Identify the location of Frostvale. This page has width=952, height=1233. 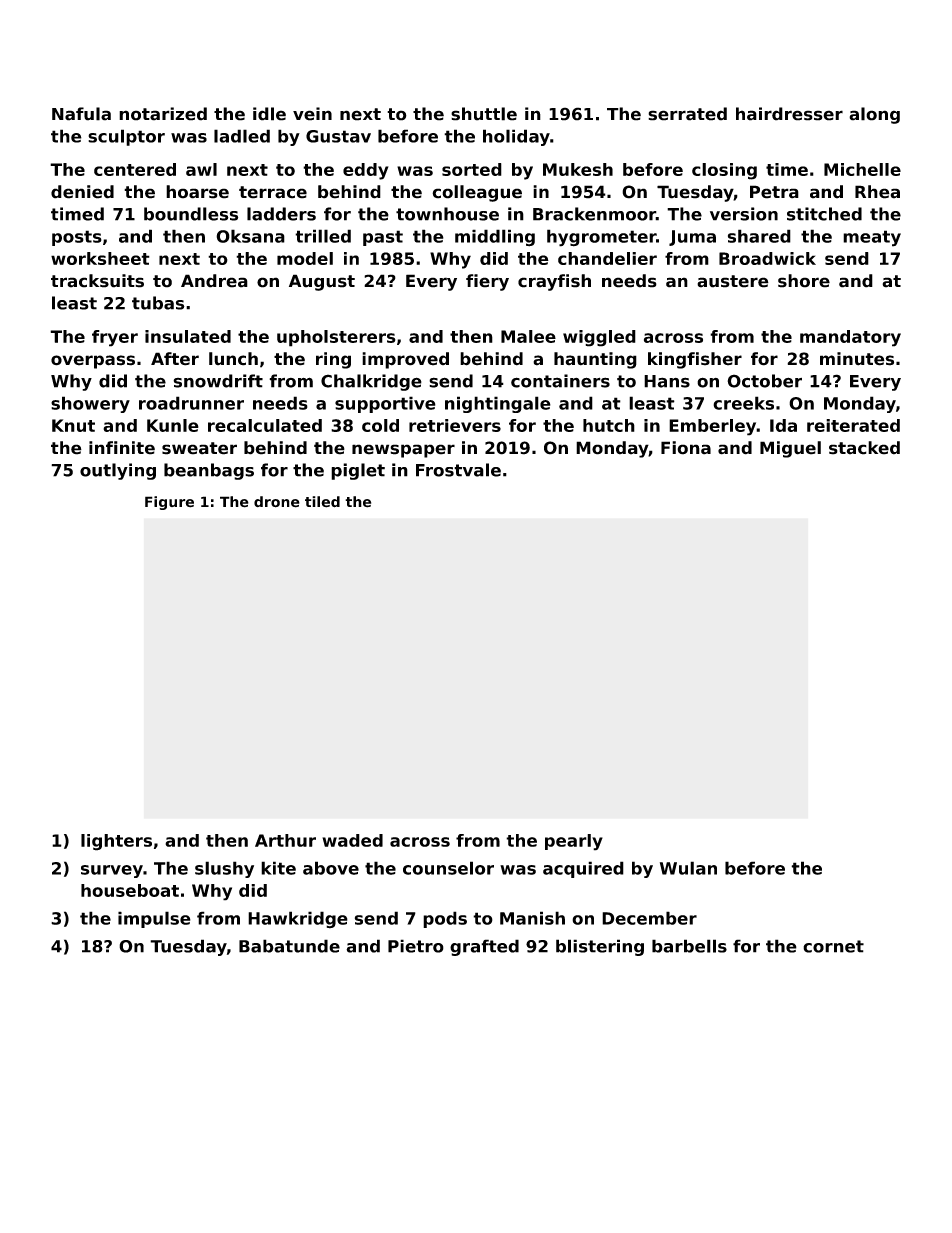
(458, 470).
